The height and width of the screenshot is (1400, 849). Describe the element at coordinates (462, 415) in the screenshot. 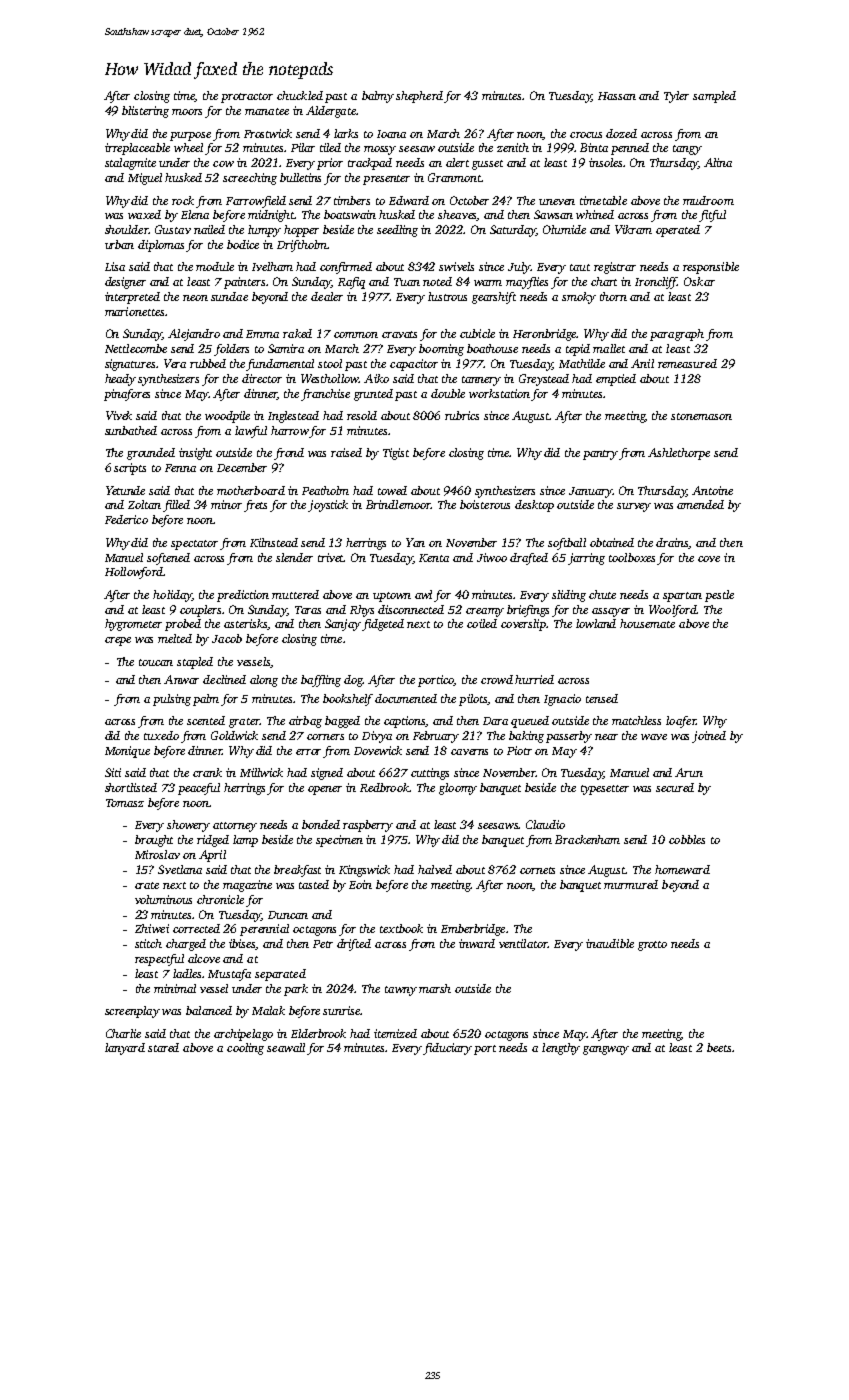

I see `rubrics` at that location.
